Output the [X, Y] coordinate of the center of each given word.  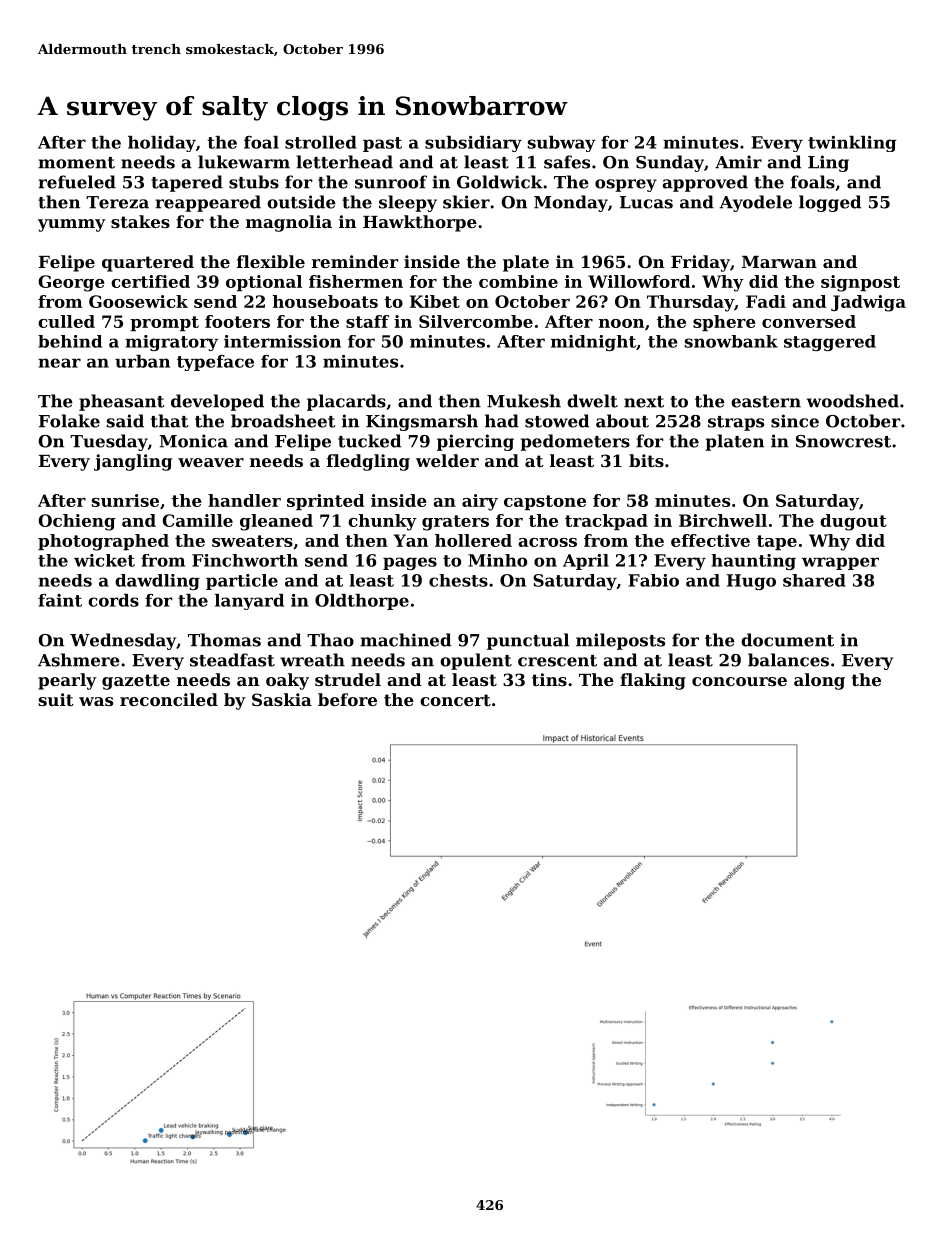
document [787, 640]
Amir [738, 162]
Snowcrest [843, 441]
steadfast [232, 660]
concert [455, 700]
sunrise [125, 500]
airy [480, 502]
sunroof [391, 182]
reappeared [208, 203]
